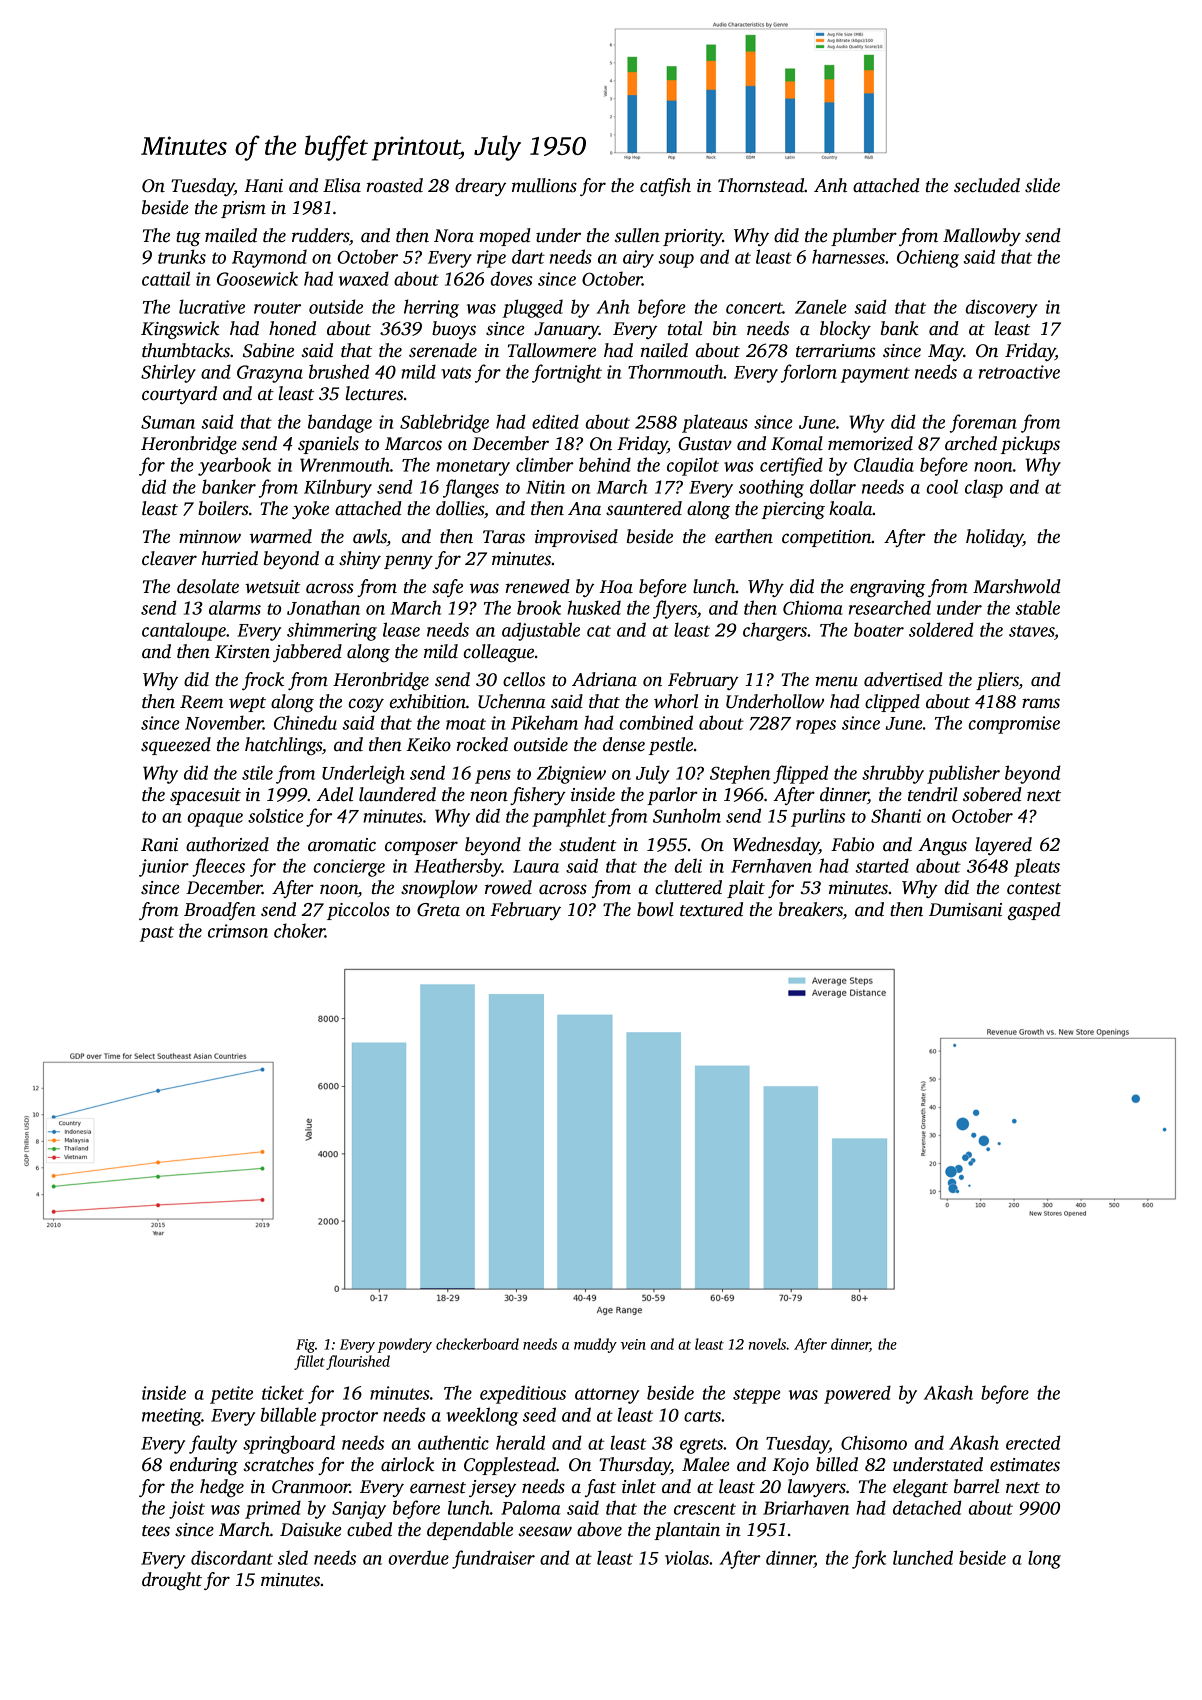  I want to click on Greta, so click(438, 910).
